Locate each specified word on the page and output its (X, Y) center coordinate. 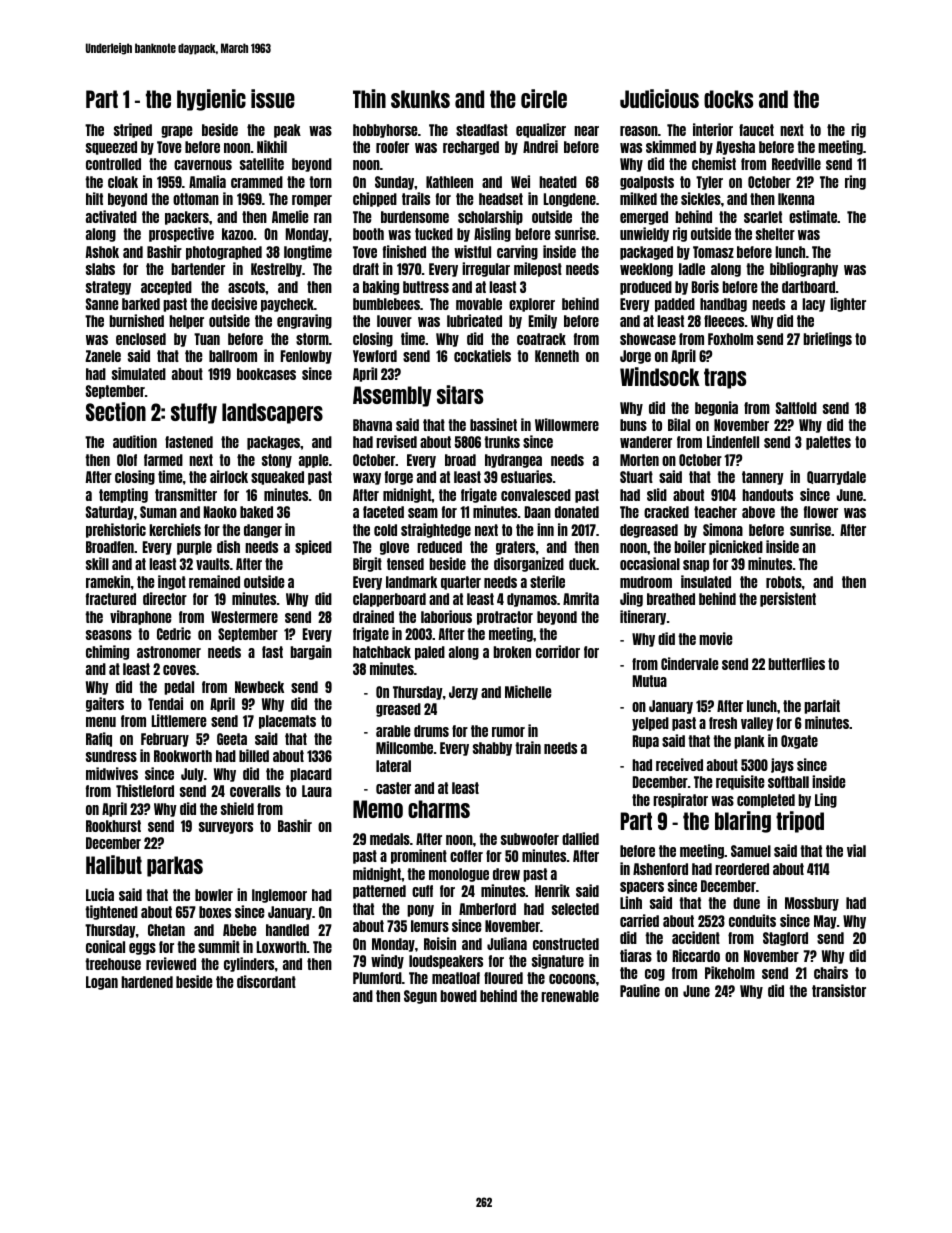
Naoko (220, 512)
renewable (570, 996)
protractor (505, 618)
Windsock (660, 376)
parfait (822, 706)
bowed (458, 996)
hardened (147, 982)
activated (111, 216)
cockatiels (482, 355)
